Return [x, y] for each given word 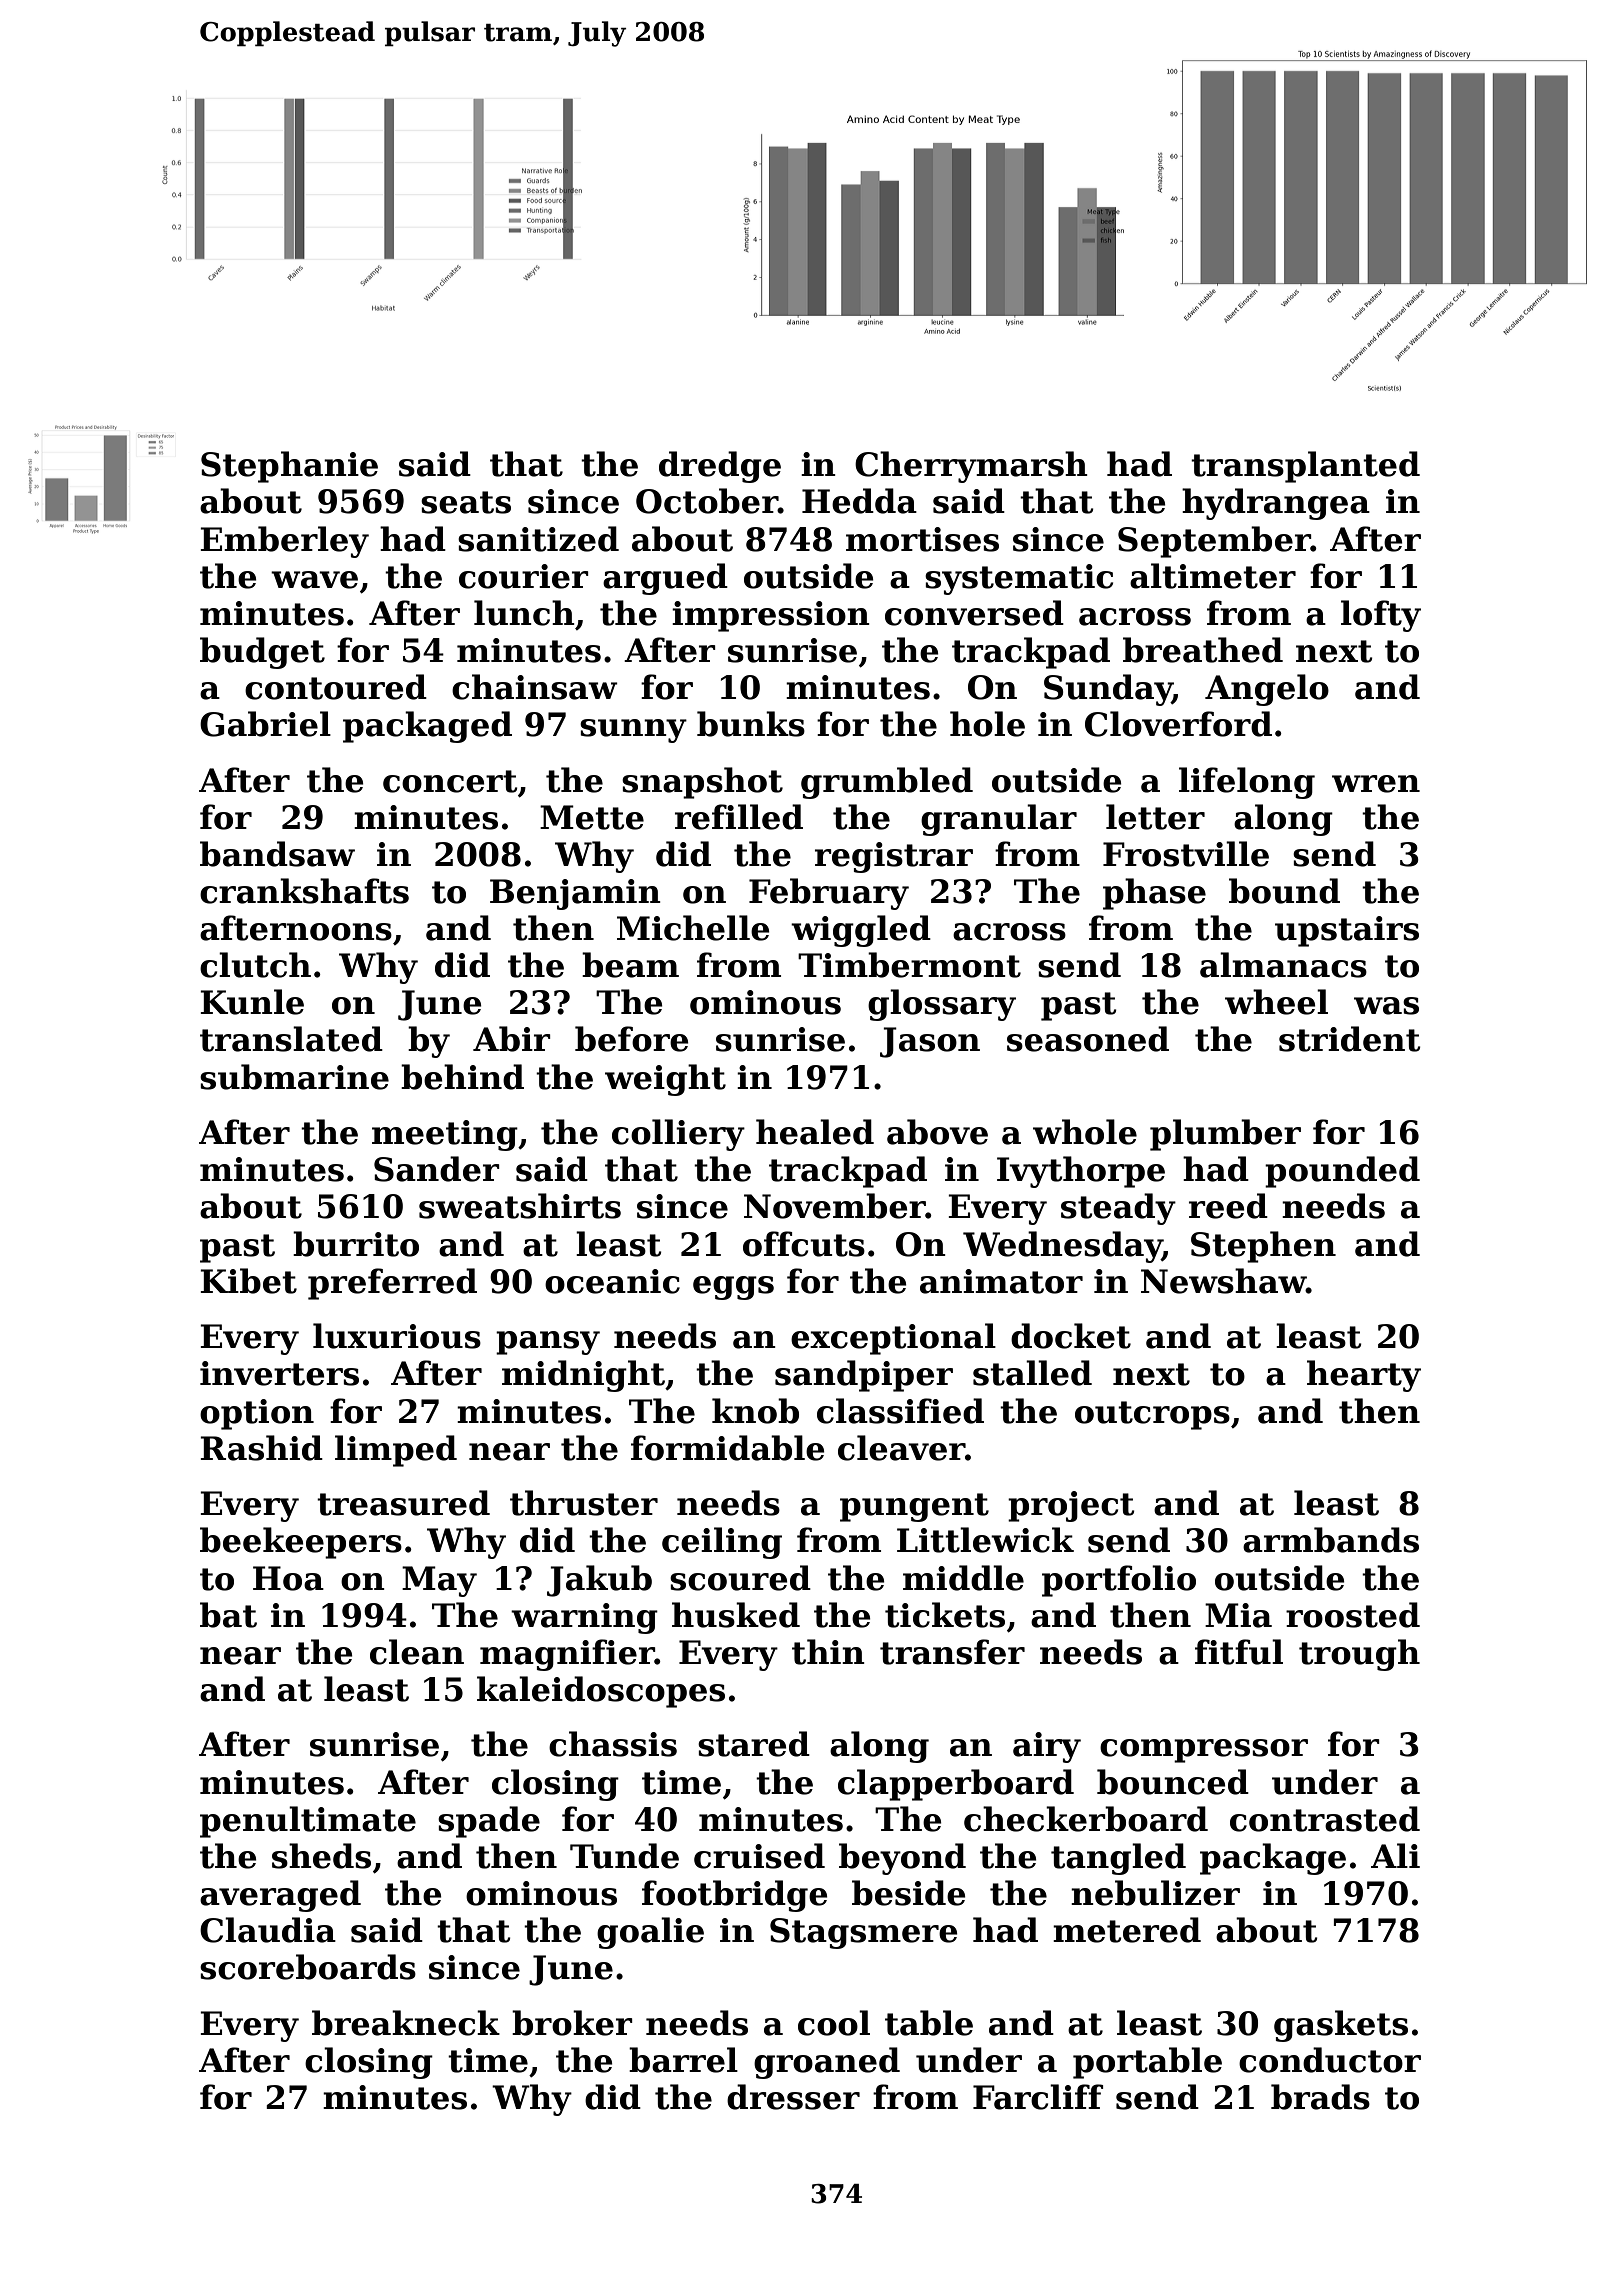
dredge [720, 467]
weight [665, 1080]
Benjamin [575, 894]
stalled [1032, 1373]
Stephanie [289, 467]
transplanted [1305, 467]
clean [417, 1652]
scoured [740, 1578]
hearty [1364, 1376]
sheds [321, 1856]
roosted [1353, 1615]
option [257, 1414]
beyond [902, 1859]
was [1386, 1006]
